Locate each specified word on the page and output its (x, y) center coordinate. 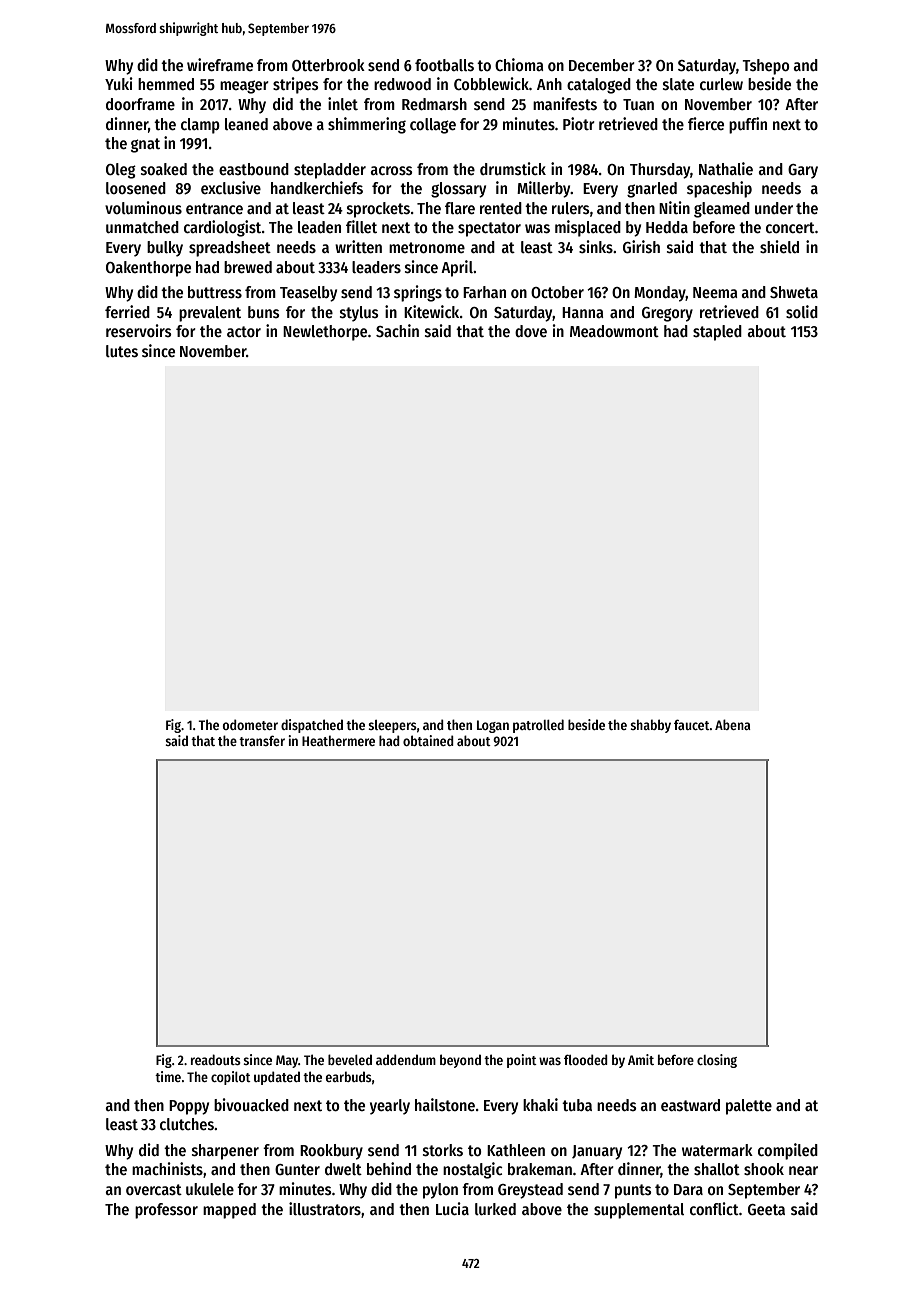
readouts (216, 1059)
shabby (650, 726)
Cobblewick (491, 83)
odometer (250, 724)
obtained (428, 740)
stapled (717, 333)
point (522, 1061)
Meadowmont (614, 331)
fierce (706, 123)
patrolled (538, 726)
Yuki (119, 83)
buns (264, 312)
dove (531, 331)
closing (717, 1061)
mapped (229, 1211)
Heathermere (338, 740)
